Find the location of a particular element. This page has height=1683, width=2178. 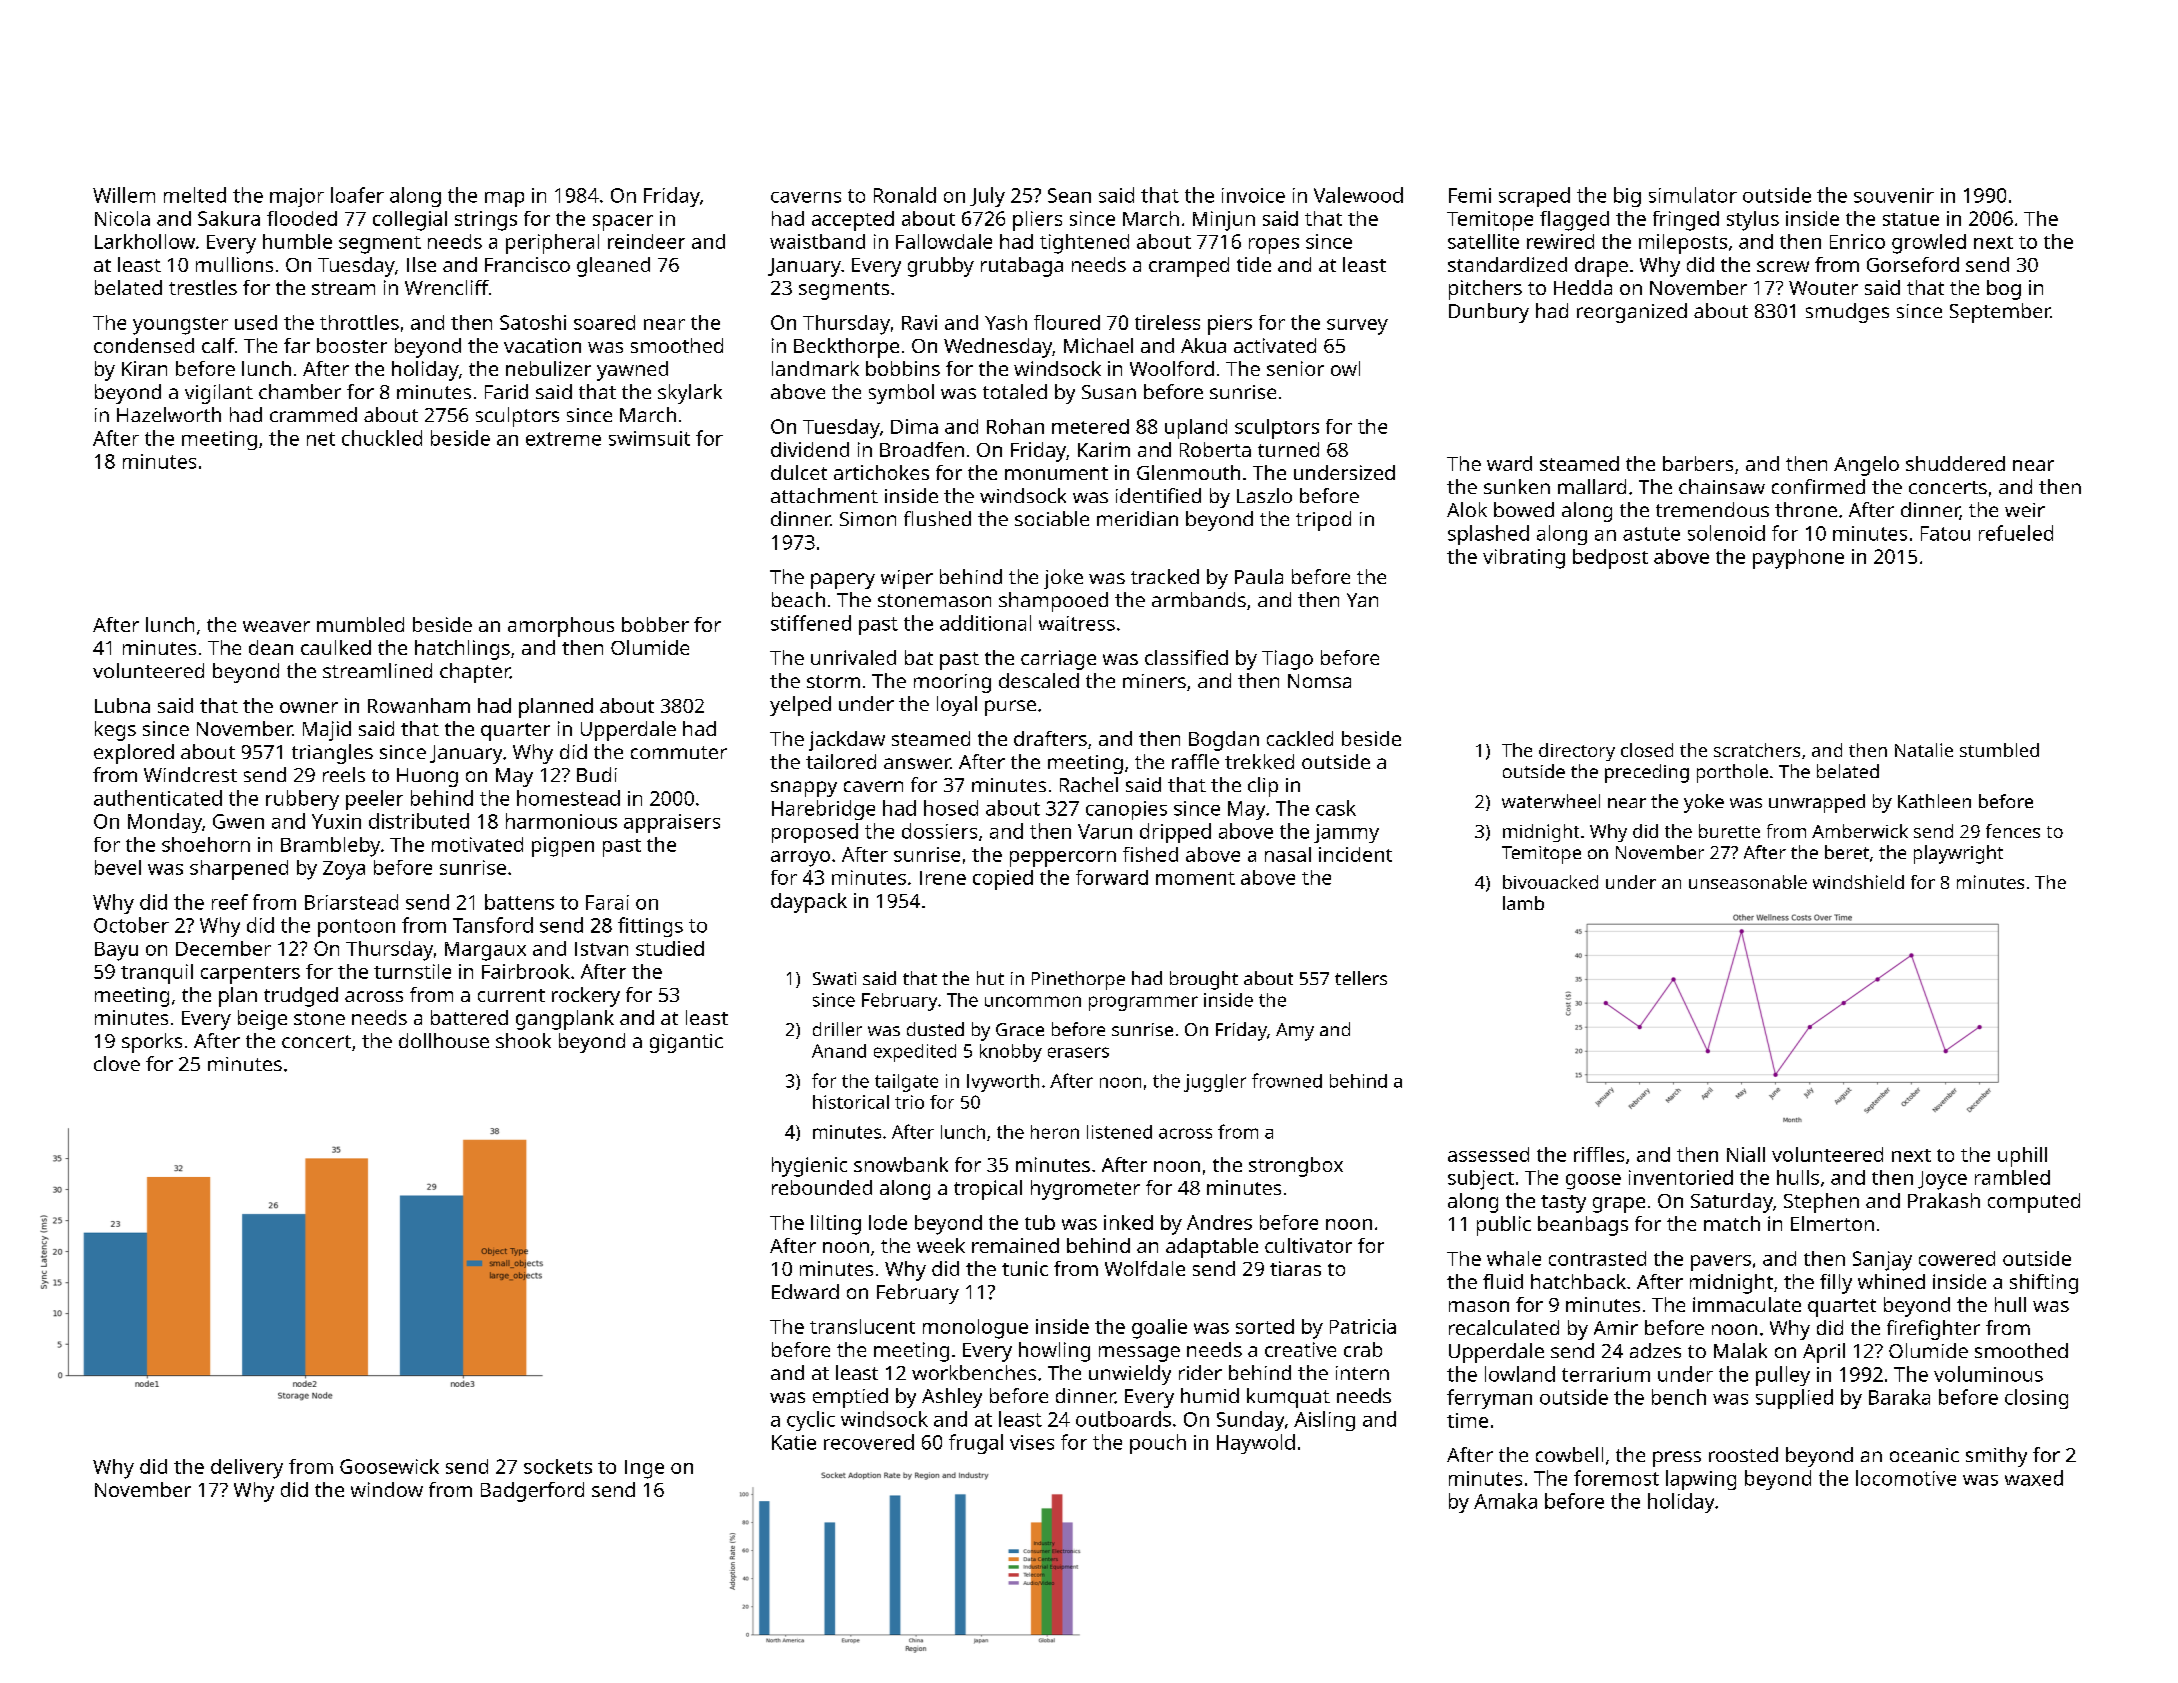

dollhouse is located at coordinates (444, 1040).
